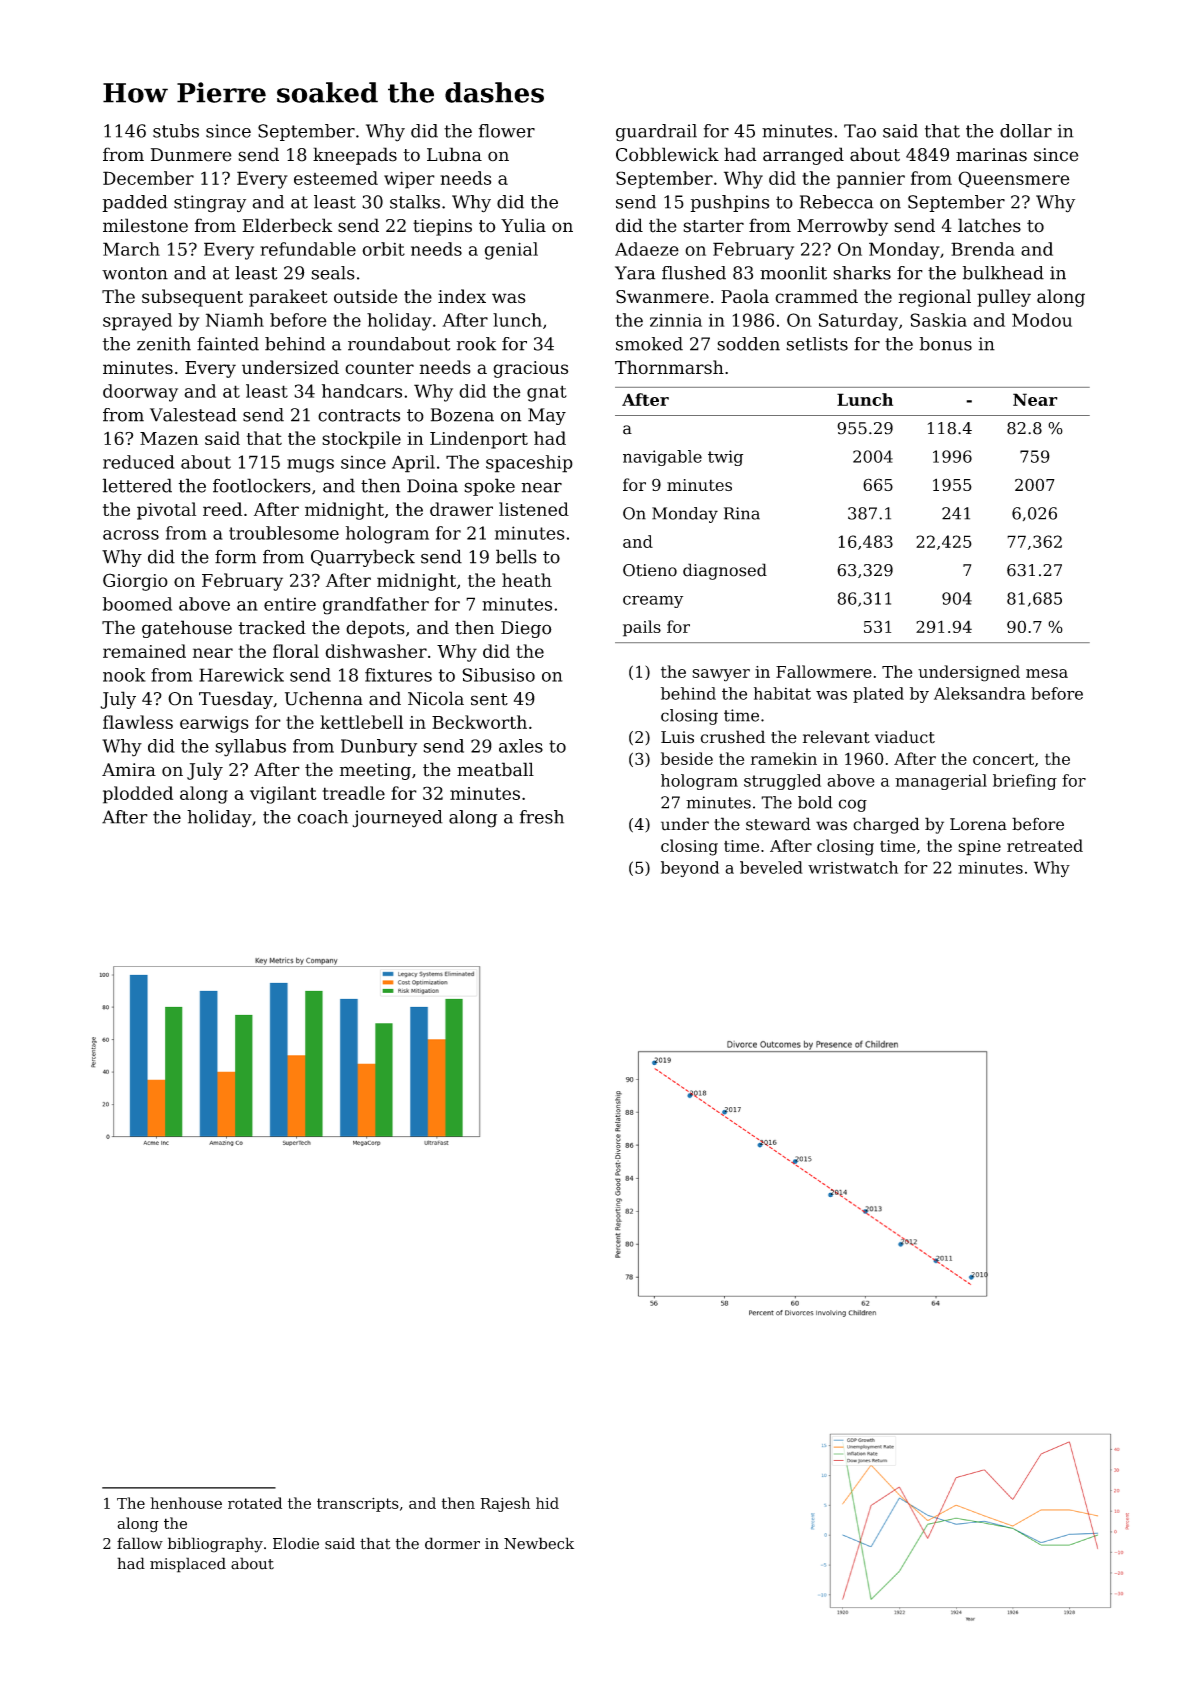  Describe the element at coordinates (782, 693) in the screenshot. I see `habitat` at that location.
